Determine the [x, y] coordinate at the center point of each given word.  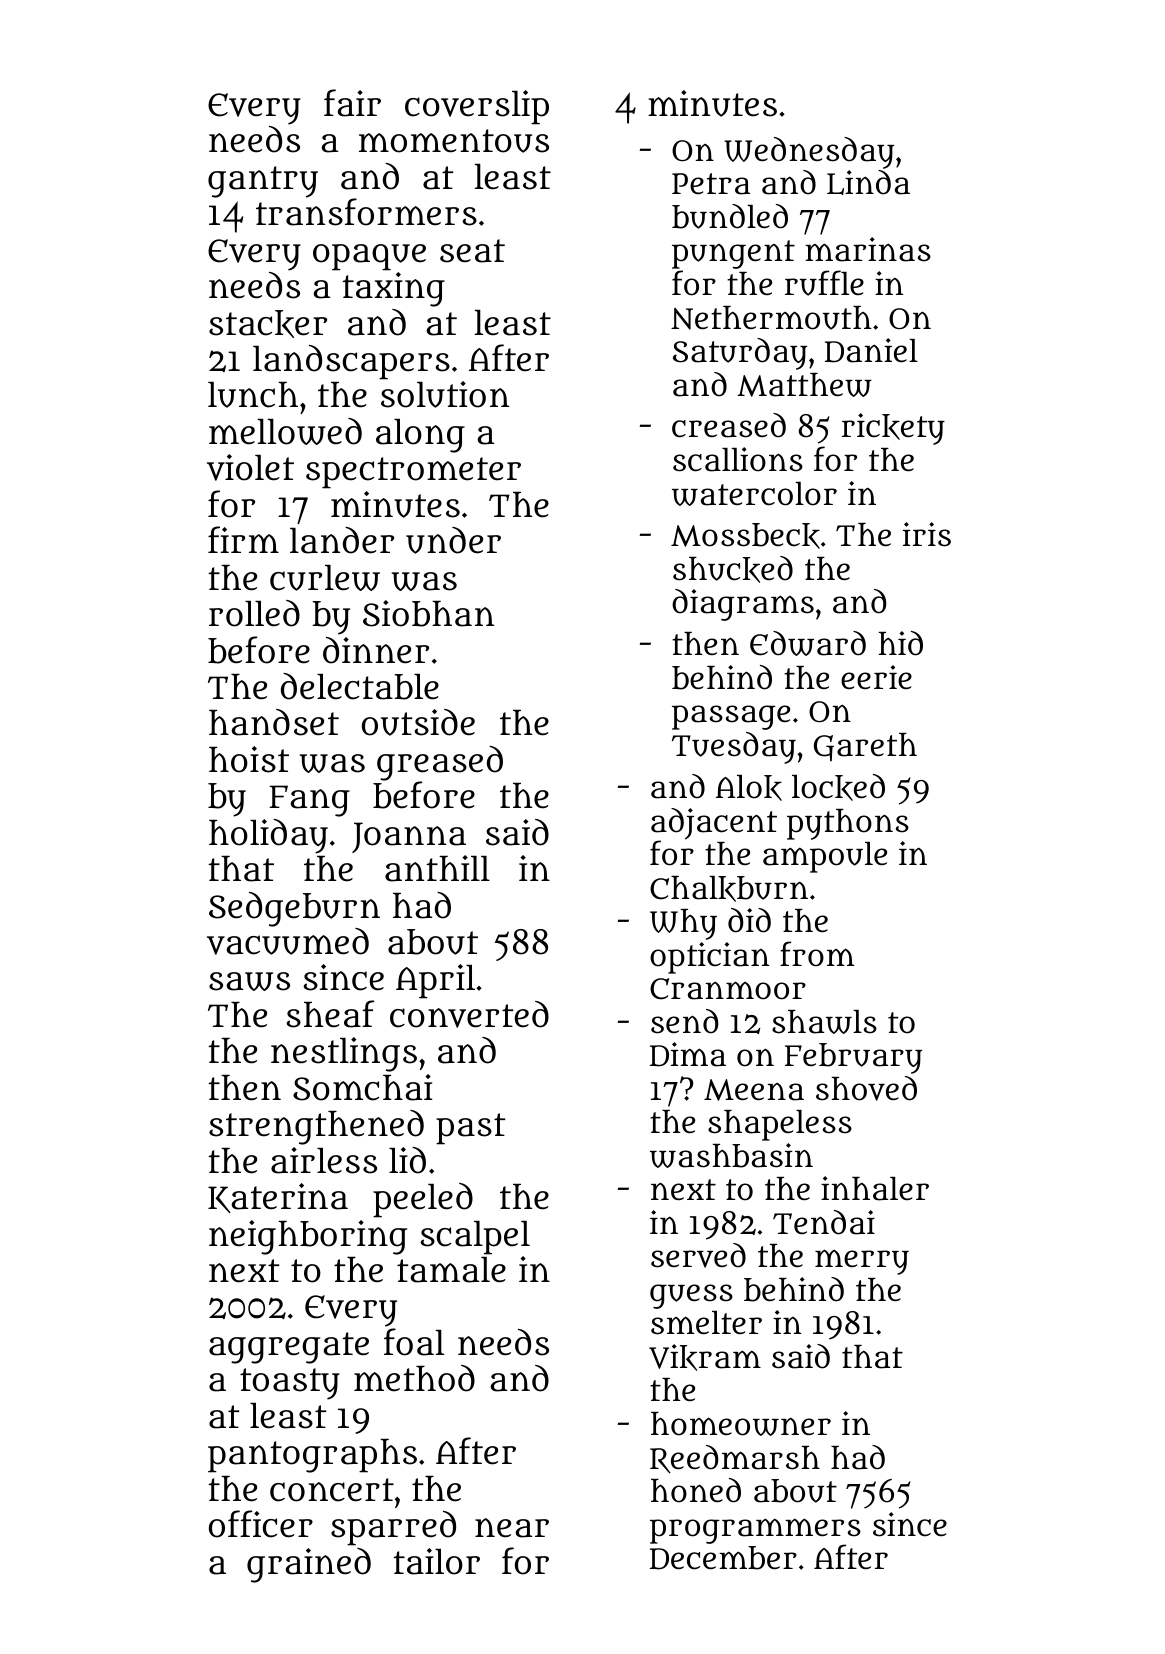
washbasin [731, 1155]
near [512, 1528]
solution [445, 394]
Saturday [740, 354]
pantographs [312, 1456]
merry [862, 1262]
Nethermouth [771, 318]
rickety [893, 429]
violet [250, 467]
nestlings [344, 1054]
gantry [263, 182]
